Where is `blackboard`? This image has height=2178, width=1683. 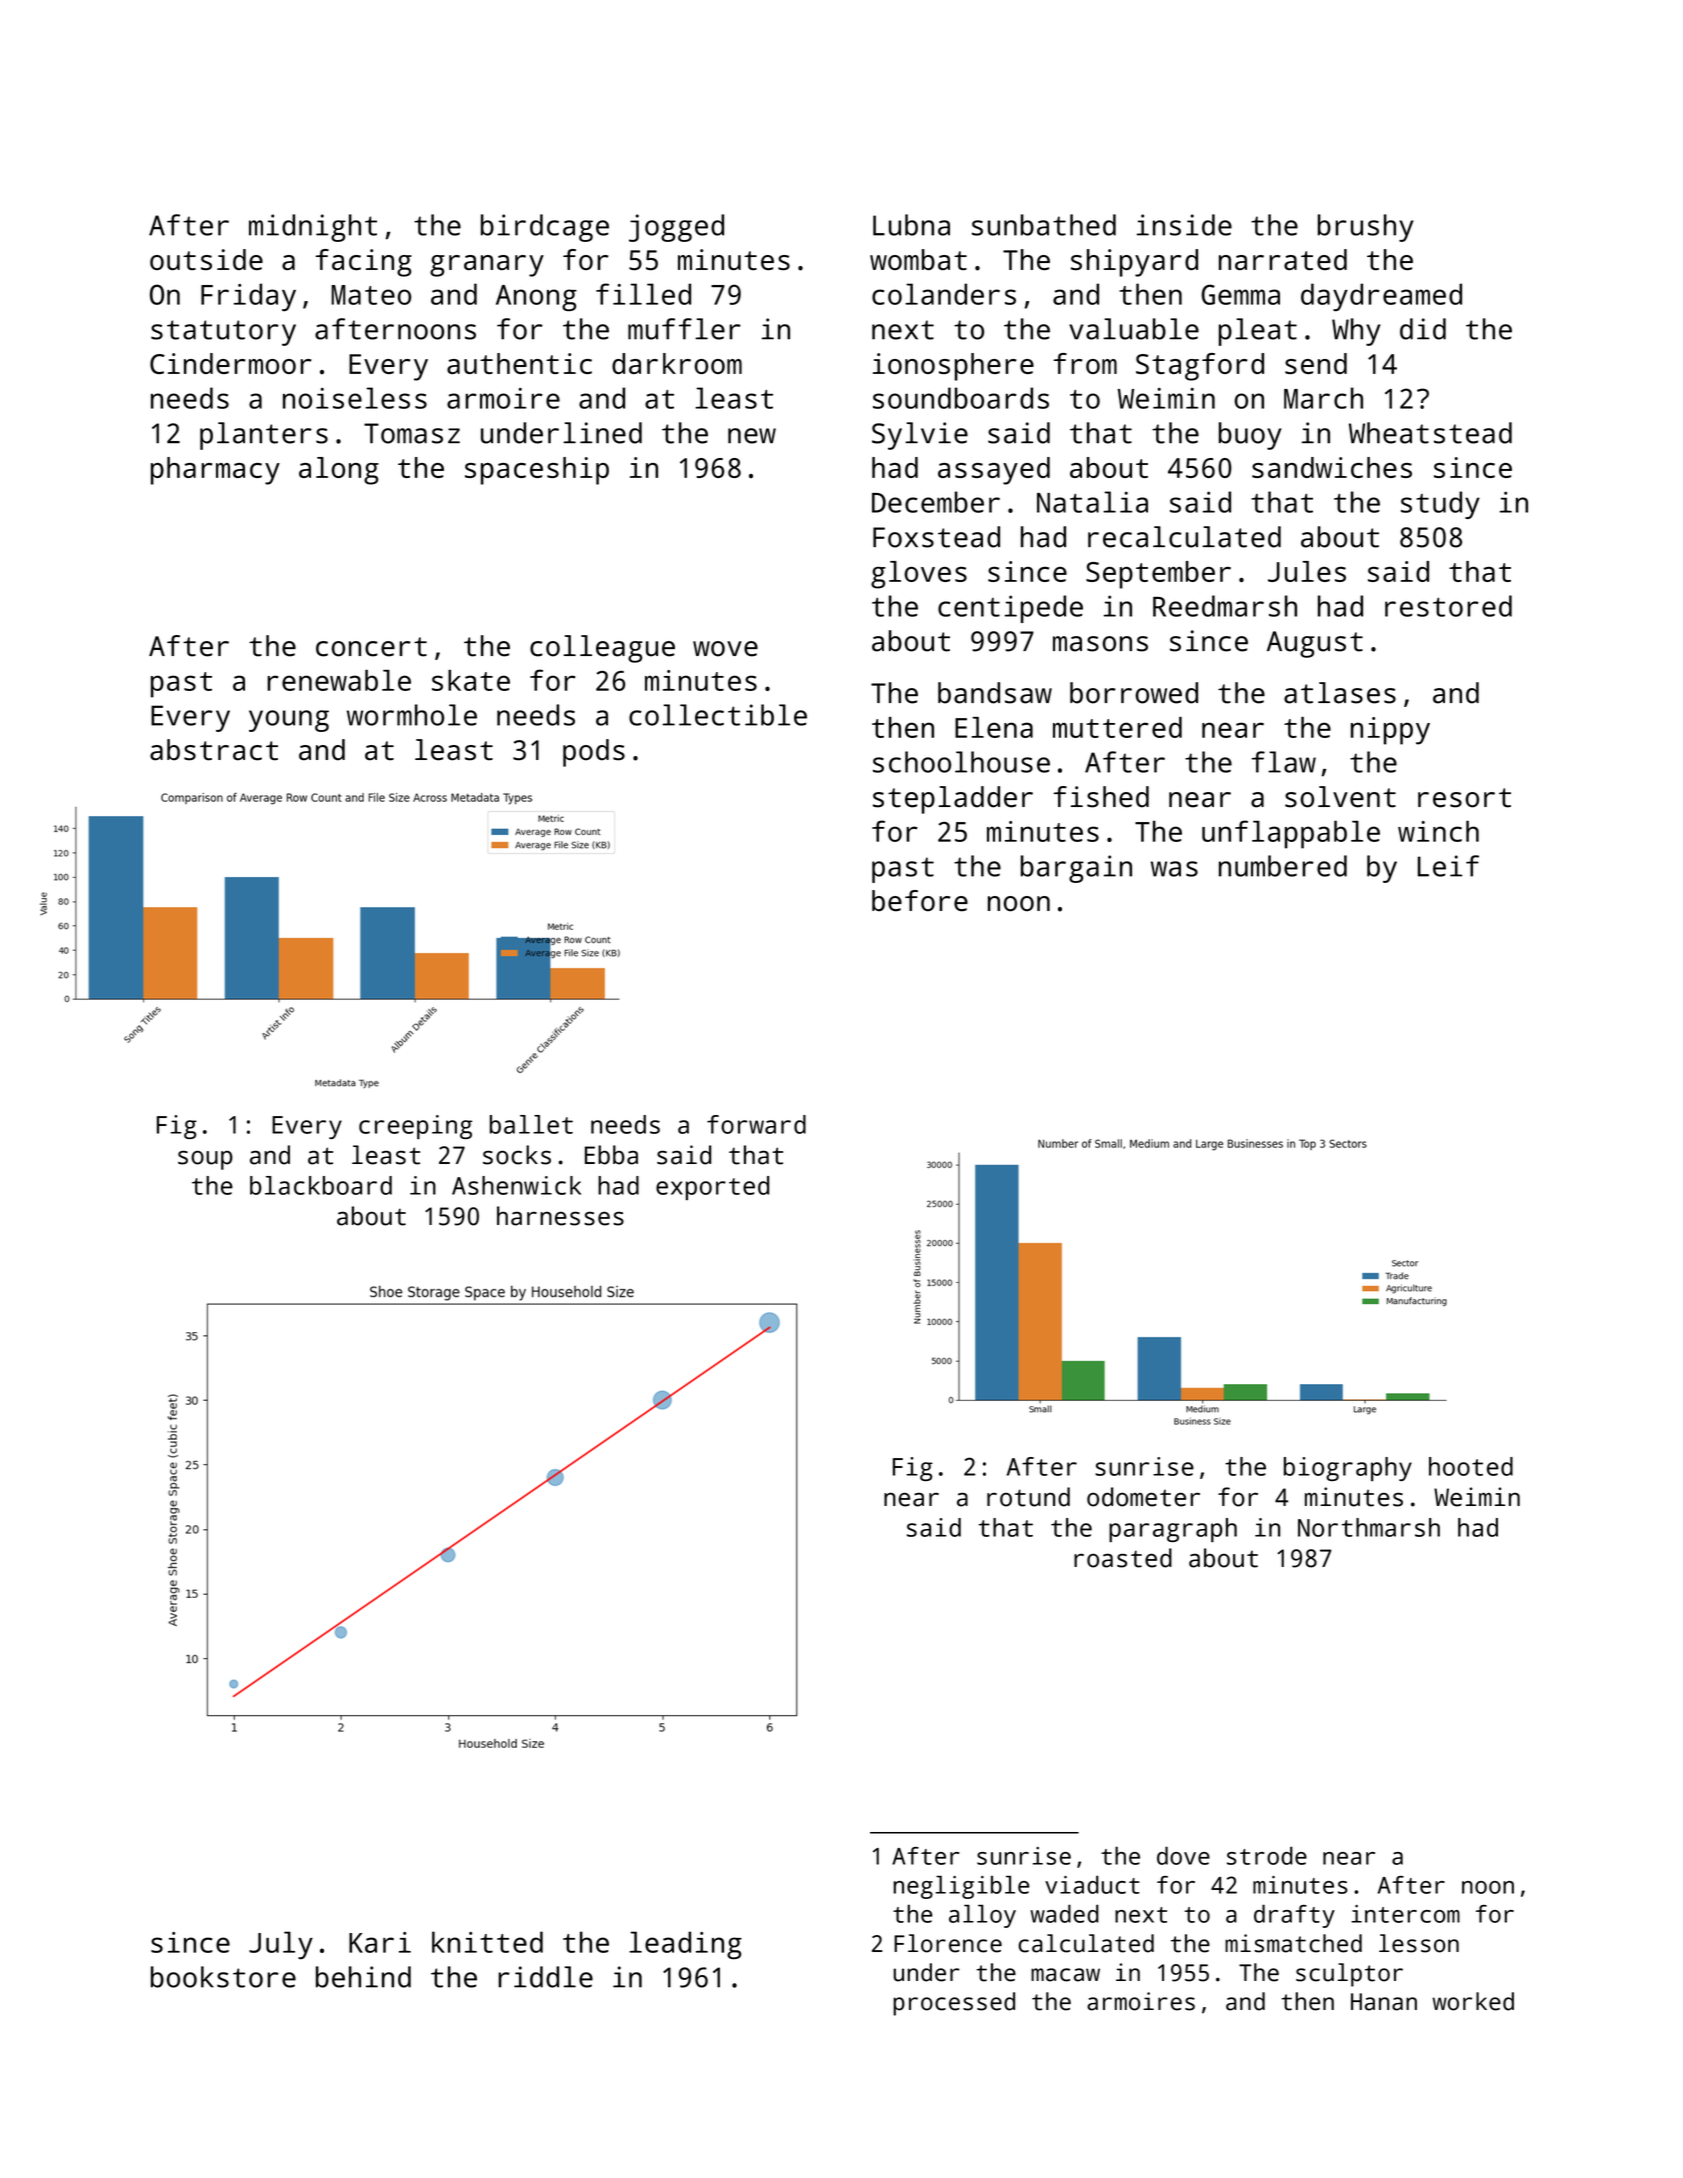
blackboard is located at coordinates (321, 1185).
